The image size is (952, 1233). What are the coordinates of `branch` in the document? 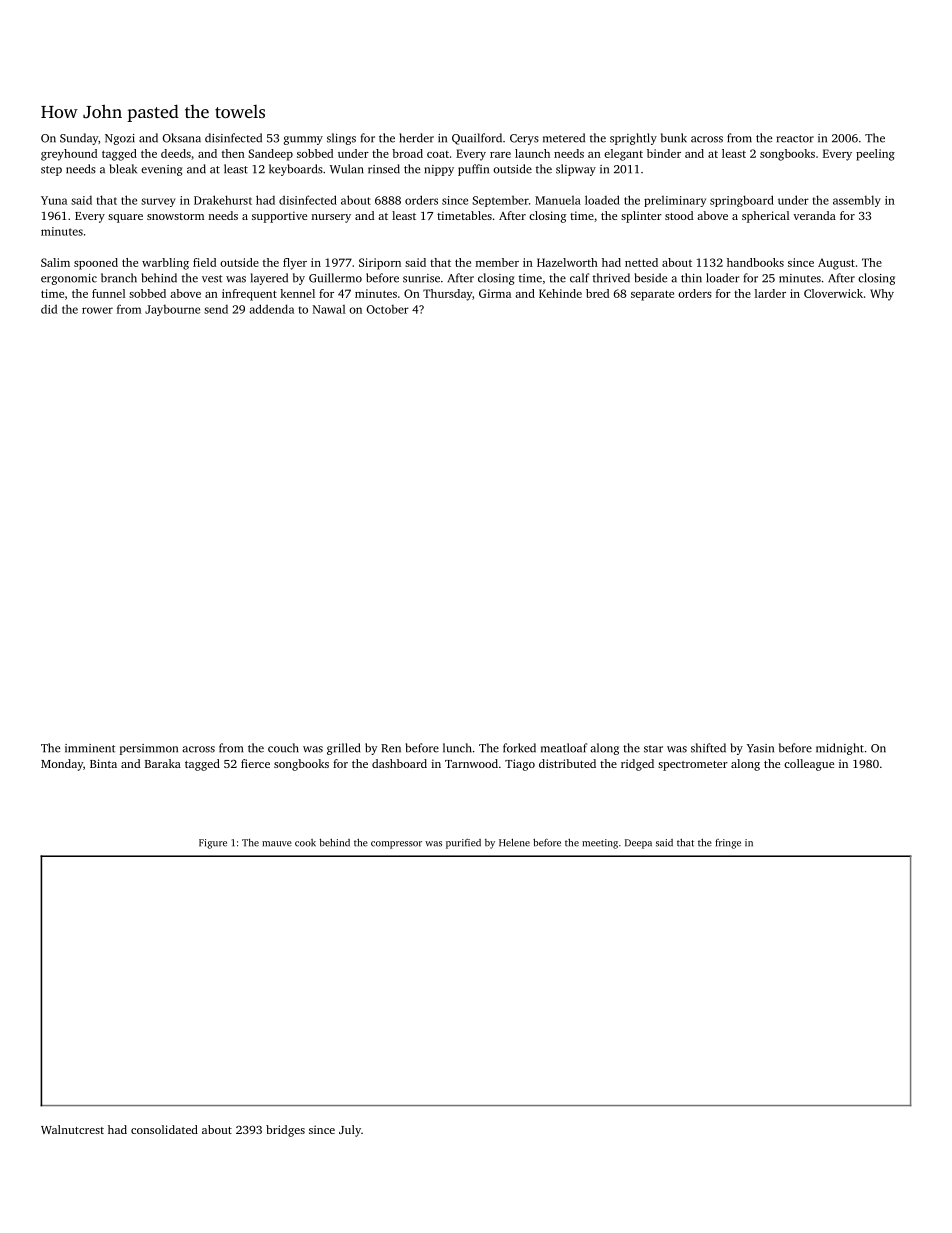 It's located at (119, 278).
